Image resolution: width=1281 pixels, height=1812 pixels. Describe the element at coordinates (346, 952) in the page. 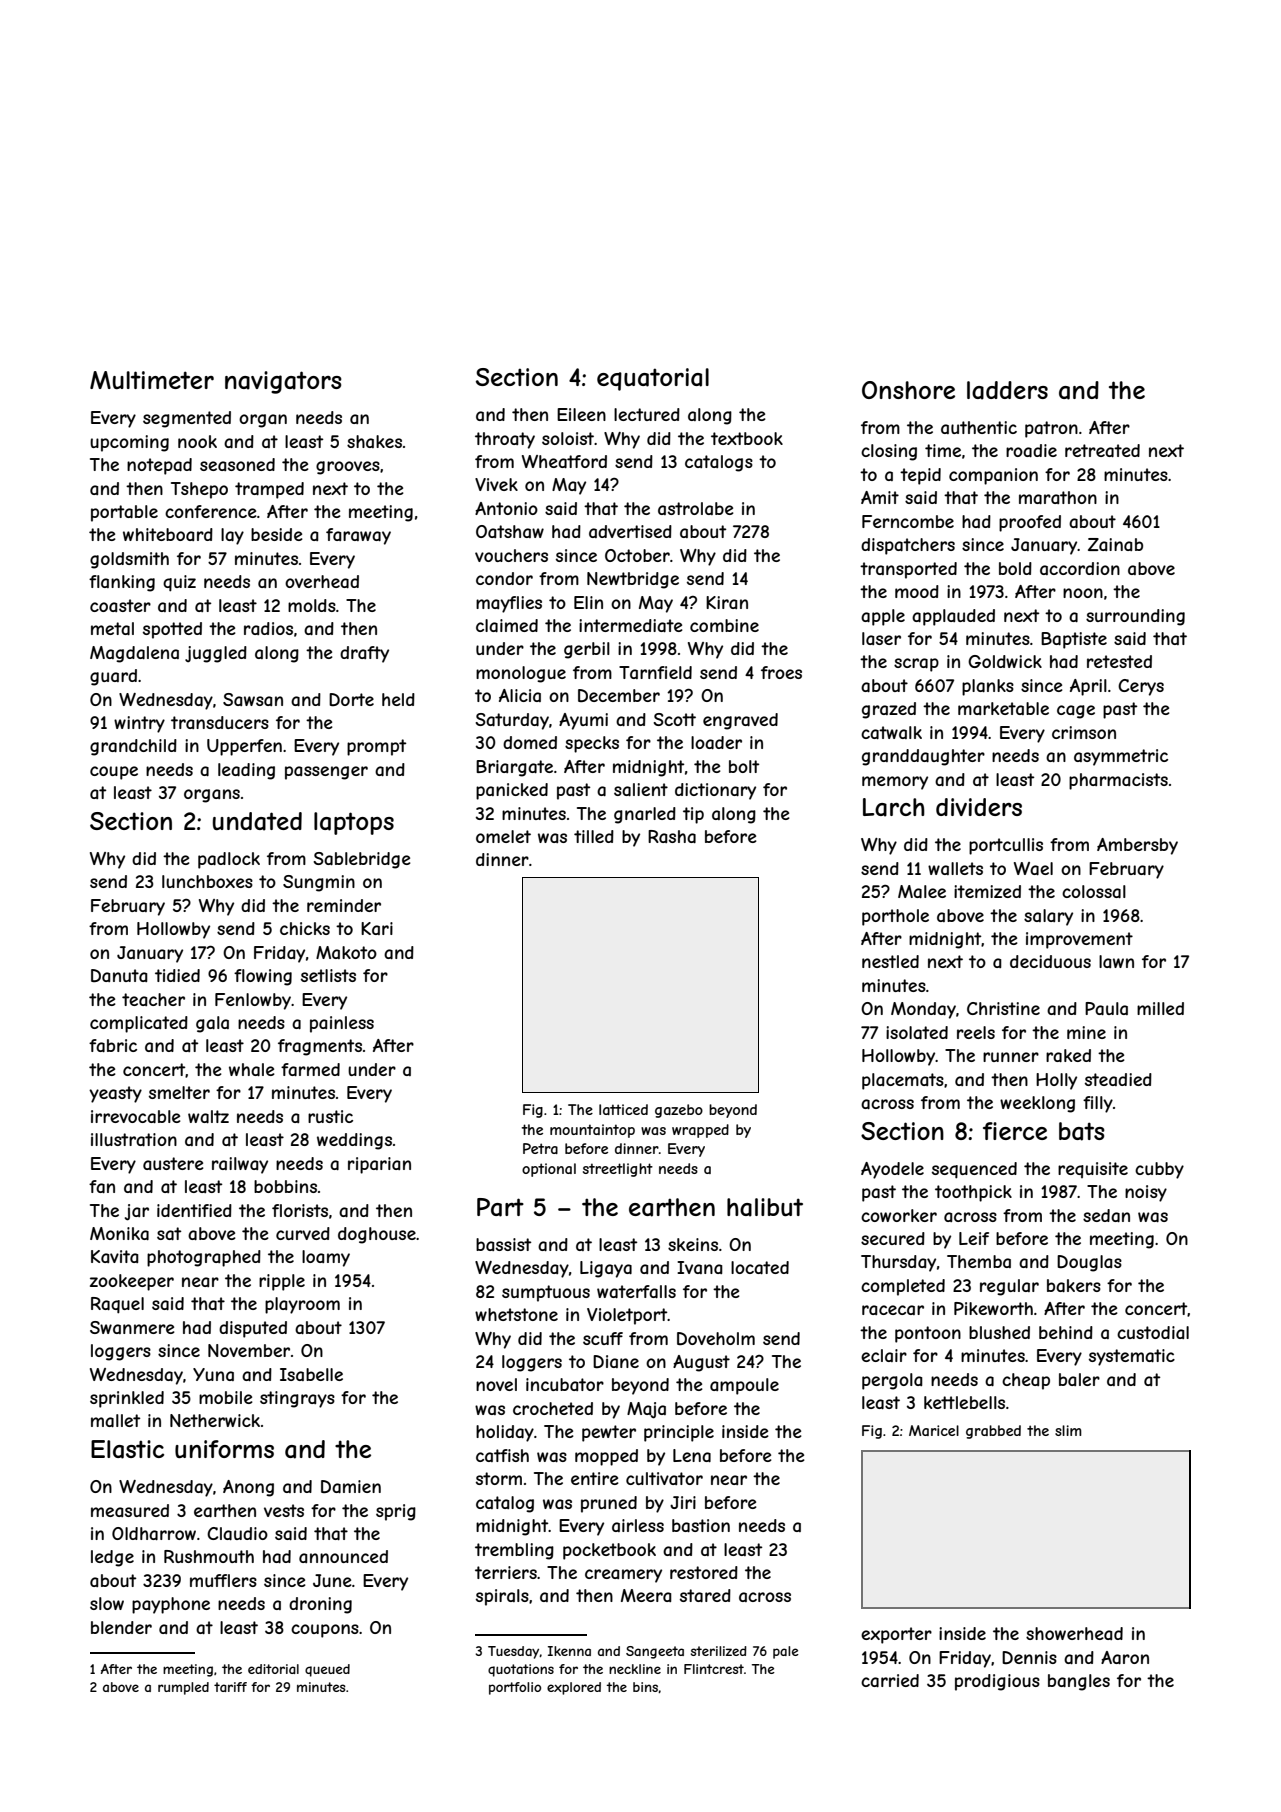

I see `Makoto` at that location.
